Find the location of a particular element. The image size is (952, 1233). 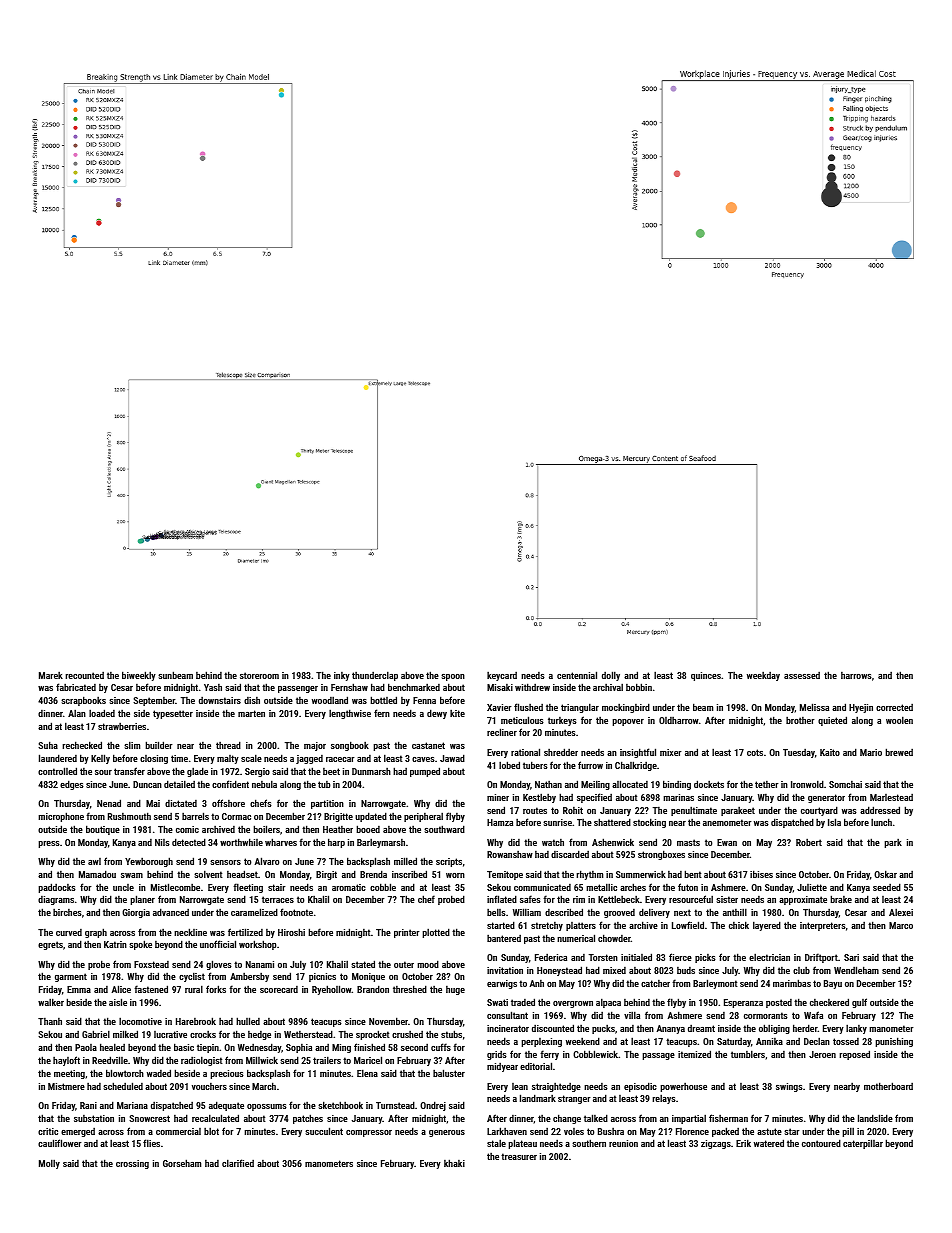

printer is located at coordinates (407, 933).
